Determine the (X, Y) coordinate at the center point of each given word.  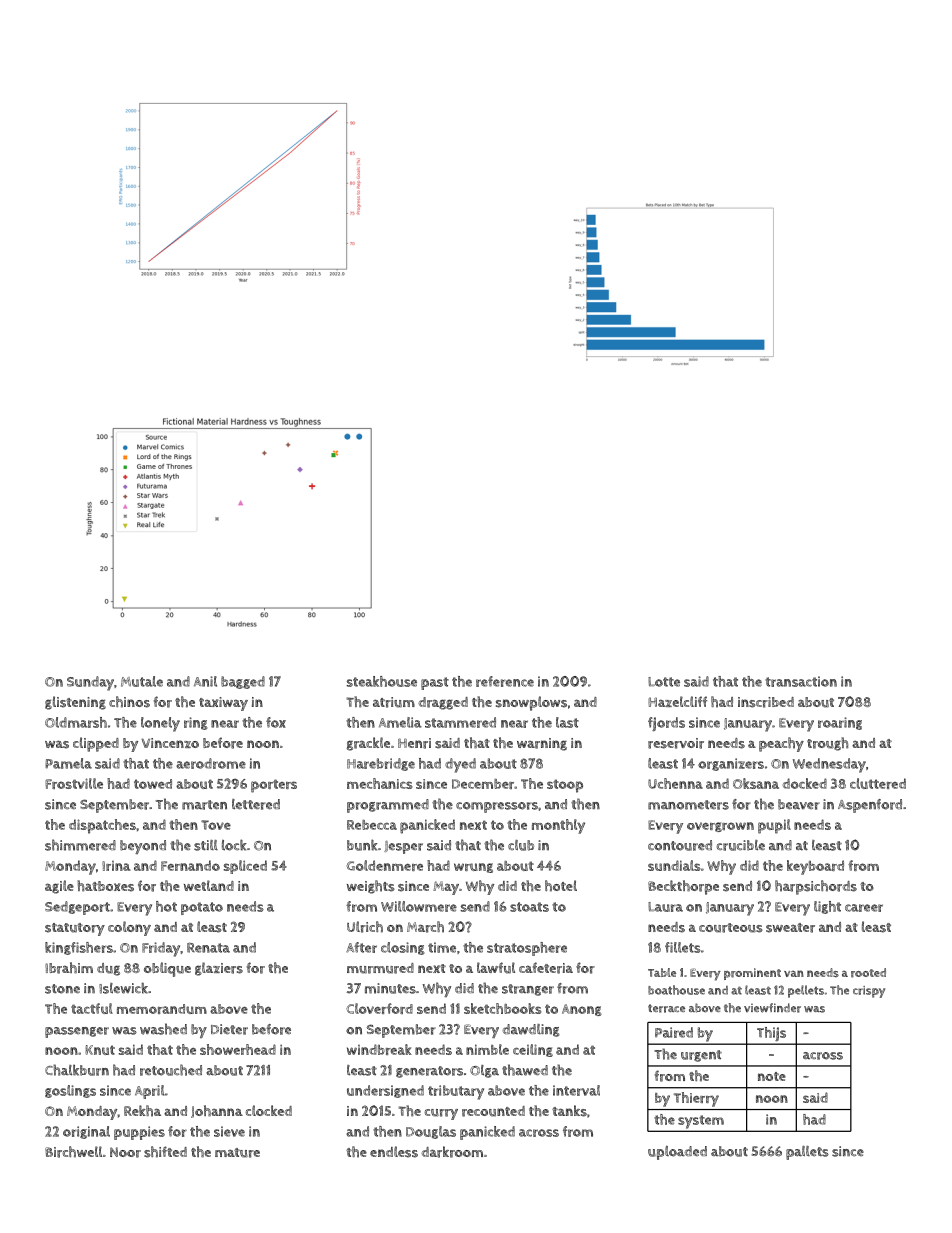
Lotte (664, 682)
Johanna (217, 1111)
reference (505, 681)
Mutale (142, 681)
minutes (390, 988)
